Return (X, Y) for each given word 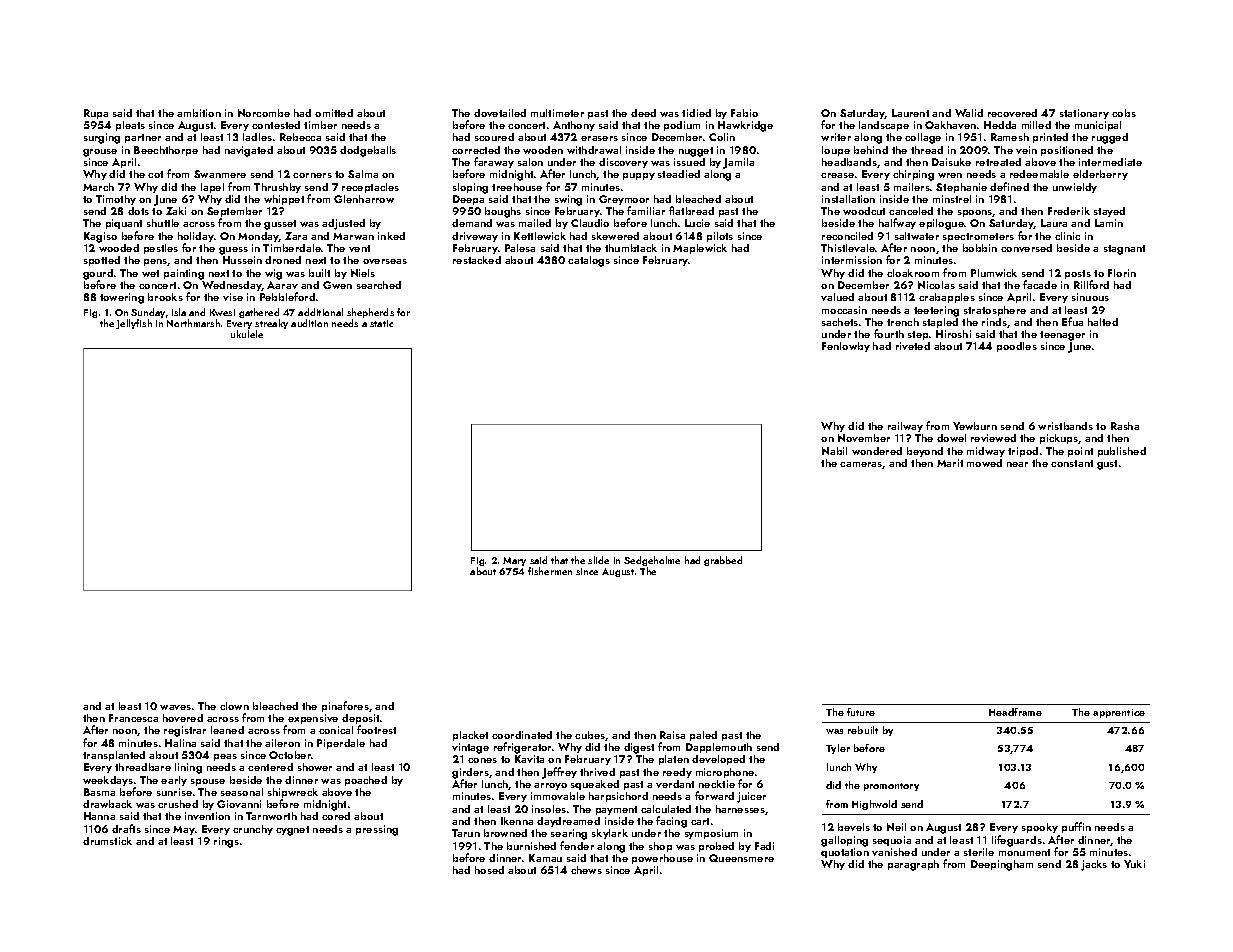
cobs (1124, 113)
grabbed (723, 561)
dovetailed (500, 113)
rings (226, 842)
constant (1072, 463)
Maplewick (700, 249)
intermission (852, 260)
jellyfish (134, 324)
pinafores (345, 706)
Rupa (96, 114)
